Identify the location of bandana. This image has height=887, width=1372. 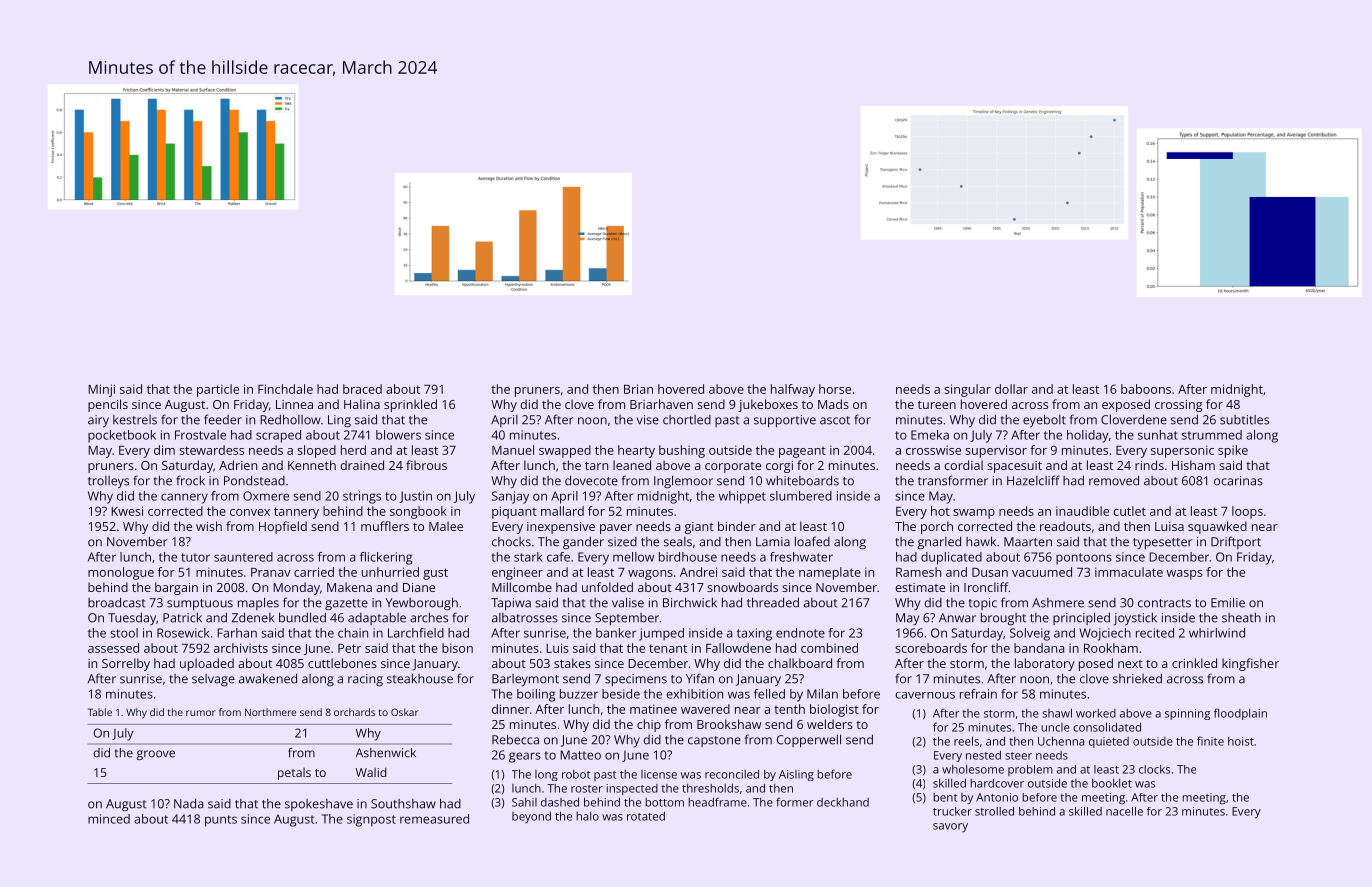
(1039, 648).
